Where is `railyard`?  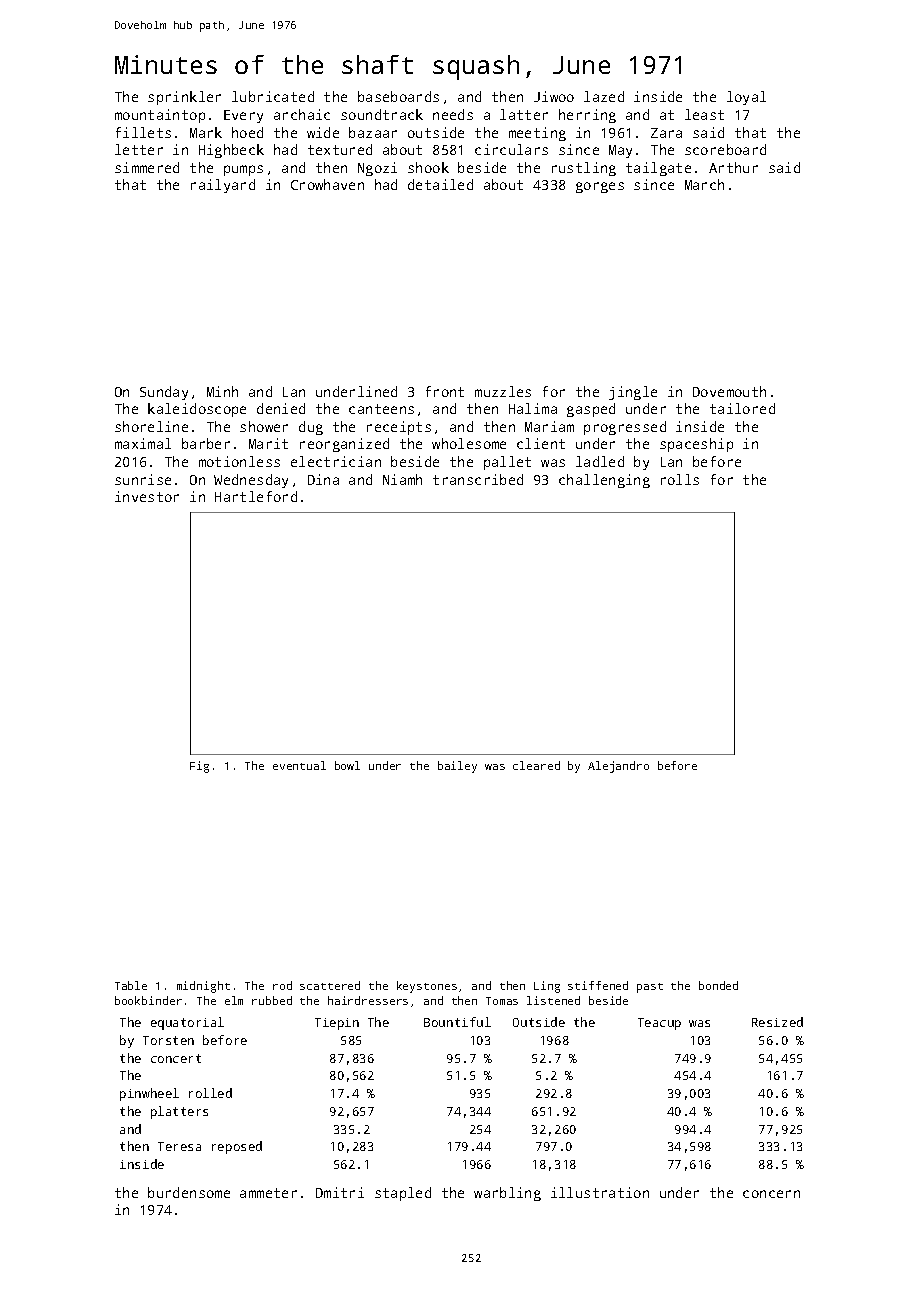 railyard is located at coordinates (223, 186).
